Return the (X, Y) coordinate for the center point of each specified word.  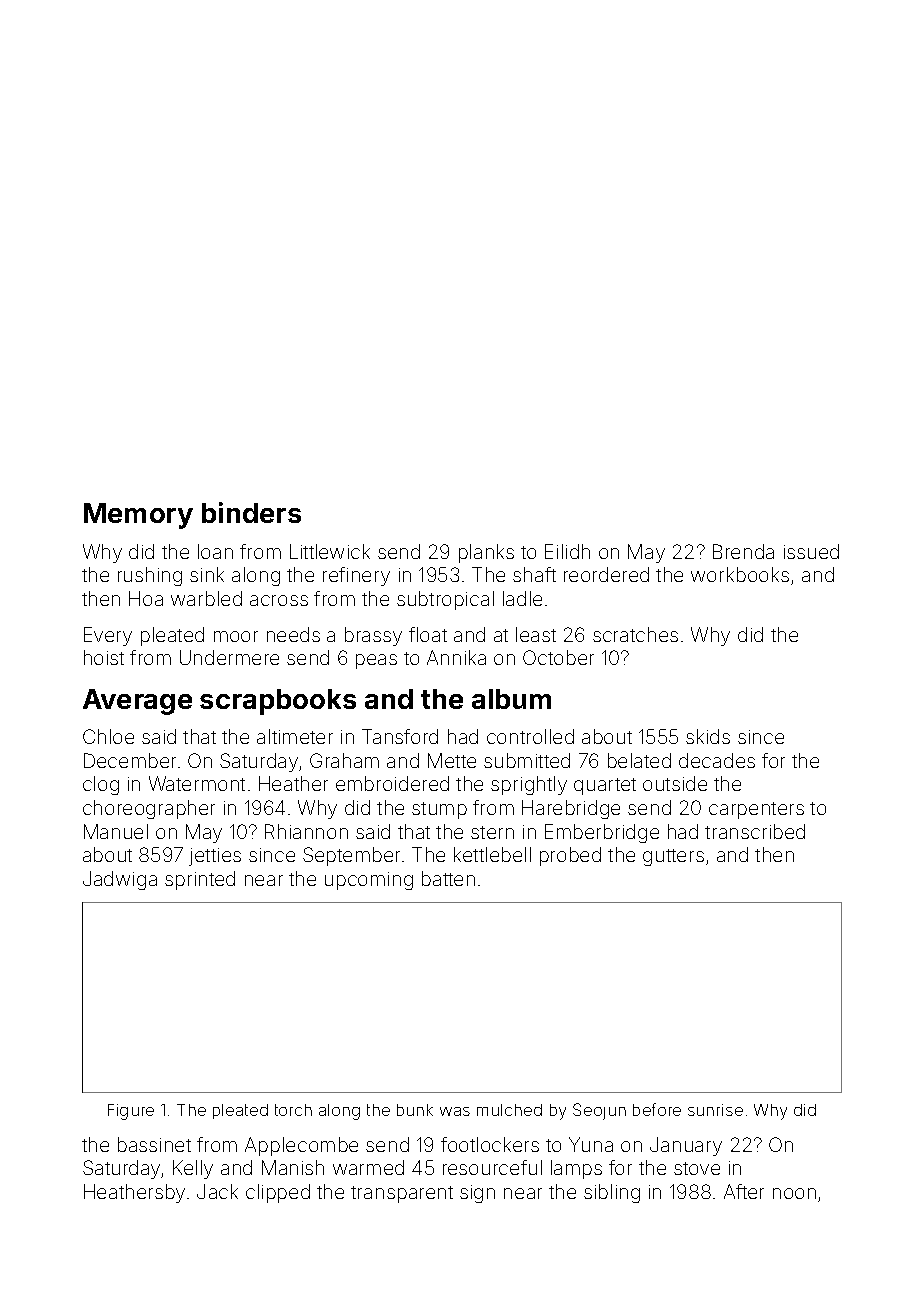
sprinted (200, 880)
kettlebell (492, 854)
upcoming (369, 881)
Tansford (400, 736)
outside (675, 783)
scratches (635, 634)
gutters (673, 857)
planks (486, 553)
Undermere (229, 657)
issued (811, 551)
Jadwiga (120, 880)
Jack (217, 1191)
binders (251, 512)
